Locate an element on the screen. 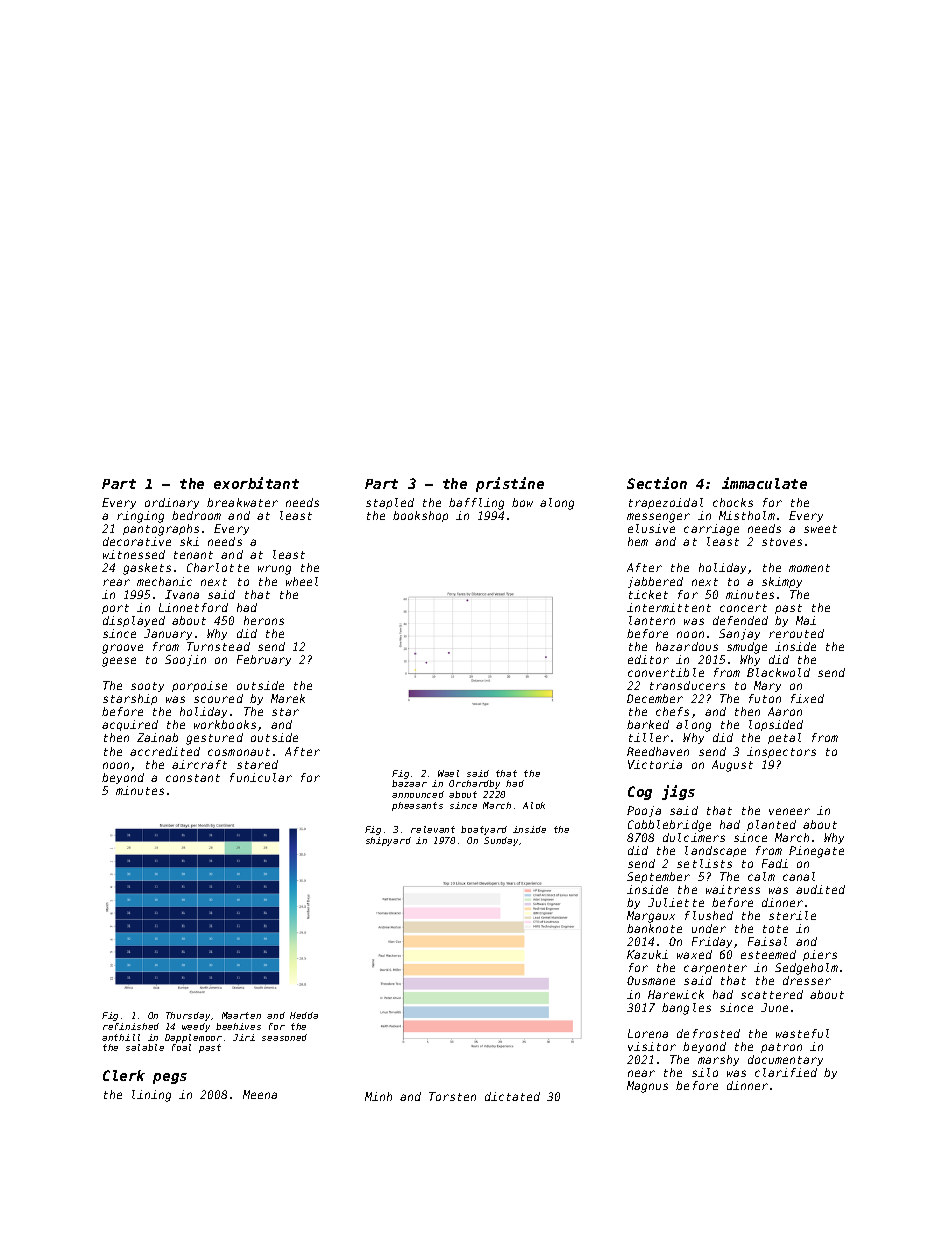 This screenshot has height=1233, width=952. bow is located at coordinates (522, 502).
